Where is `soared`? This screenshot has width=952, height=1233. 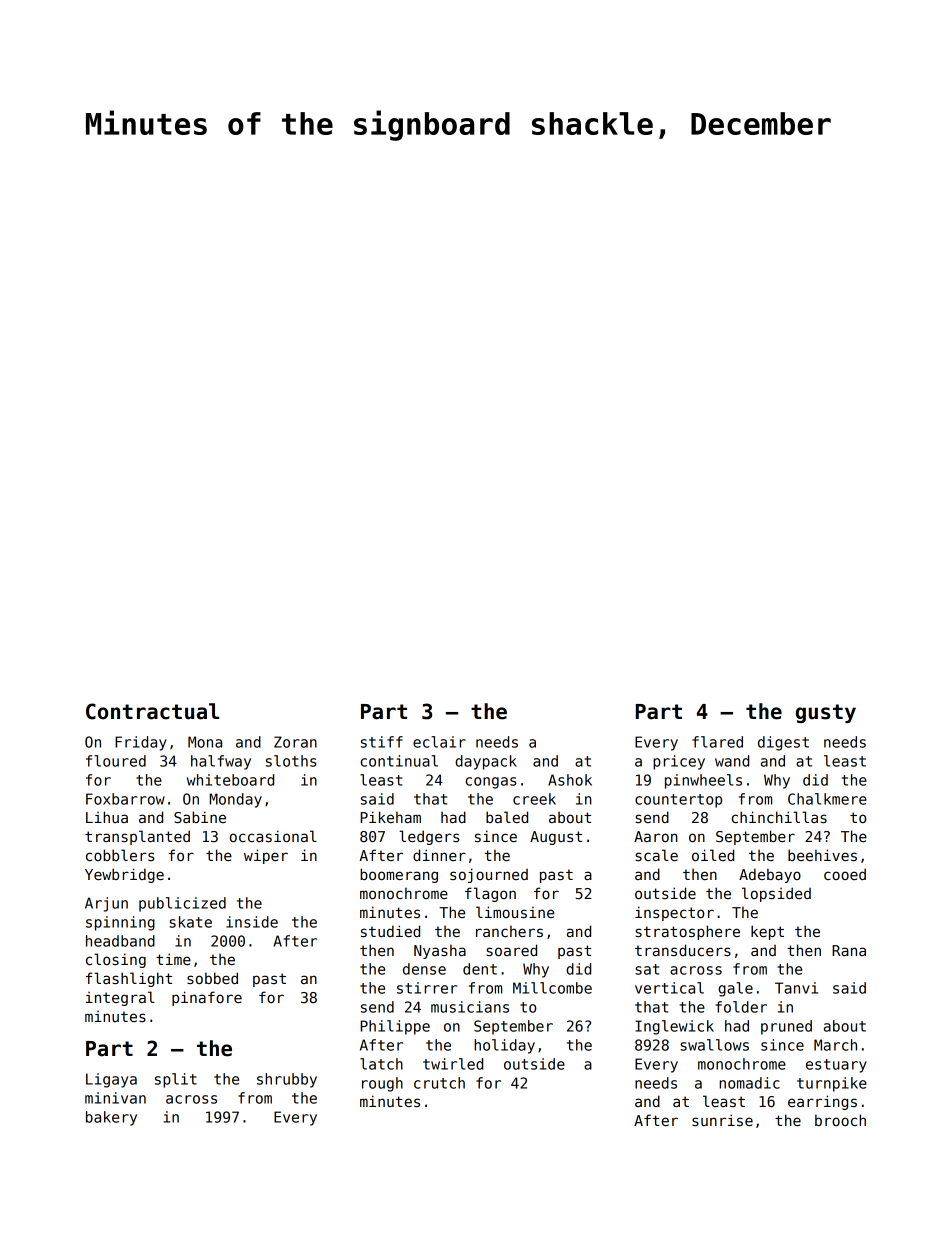
soared is located at coordinates (511, 950).
